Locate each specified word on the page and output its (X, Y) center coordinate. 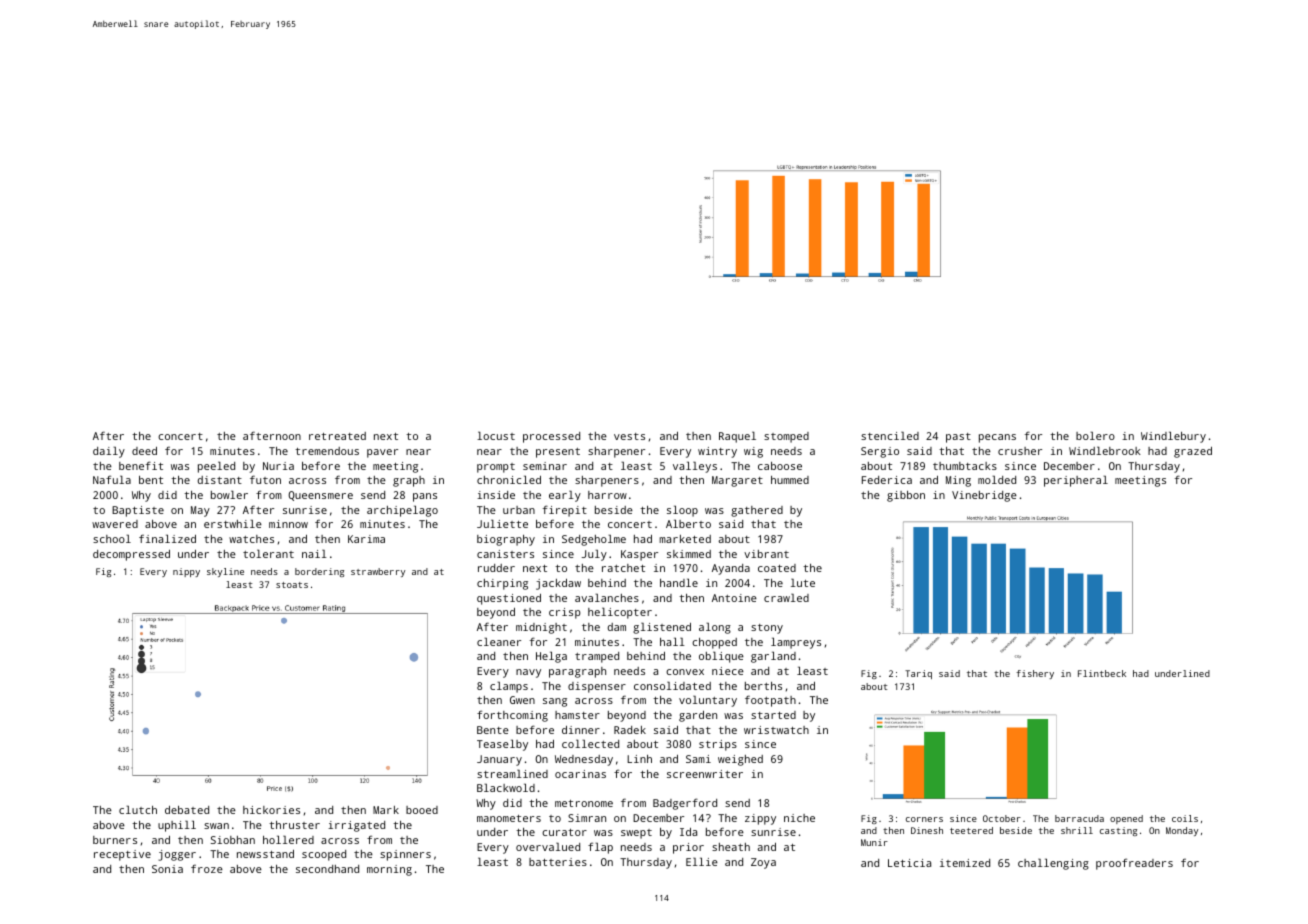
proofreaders (1134, 864)
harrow (607, 495)
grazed (1193, 452)
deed (144, 451)
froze (207, 868)
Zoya (763, 863)
